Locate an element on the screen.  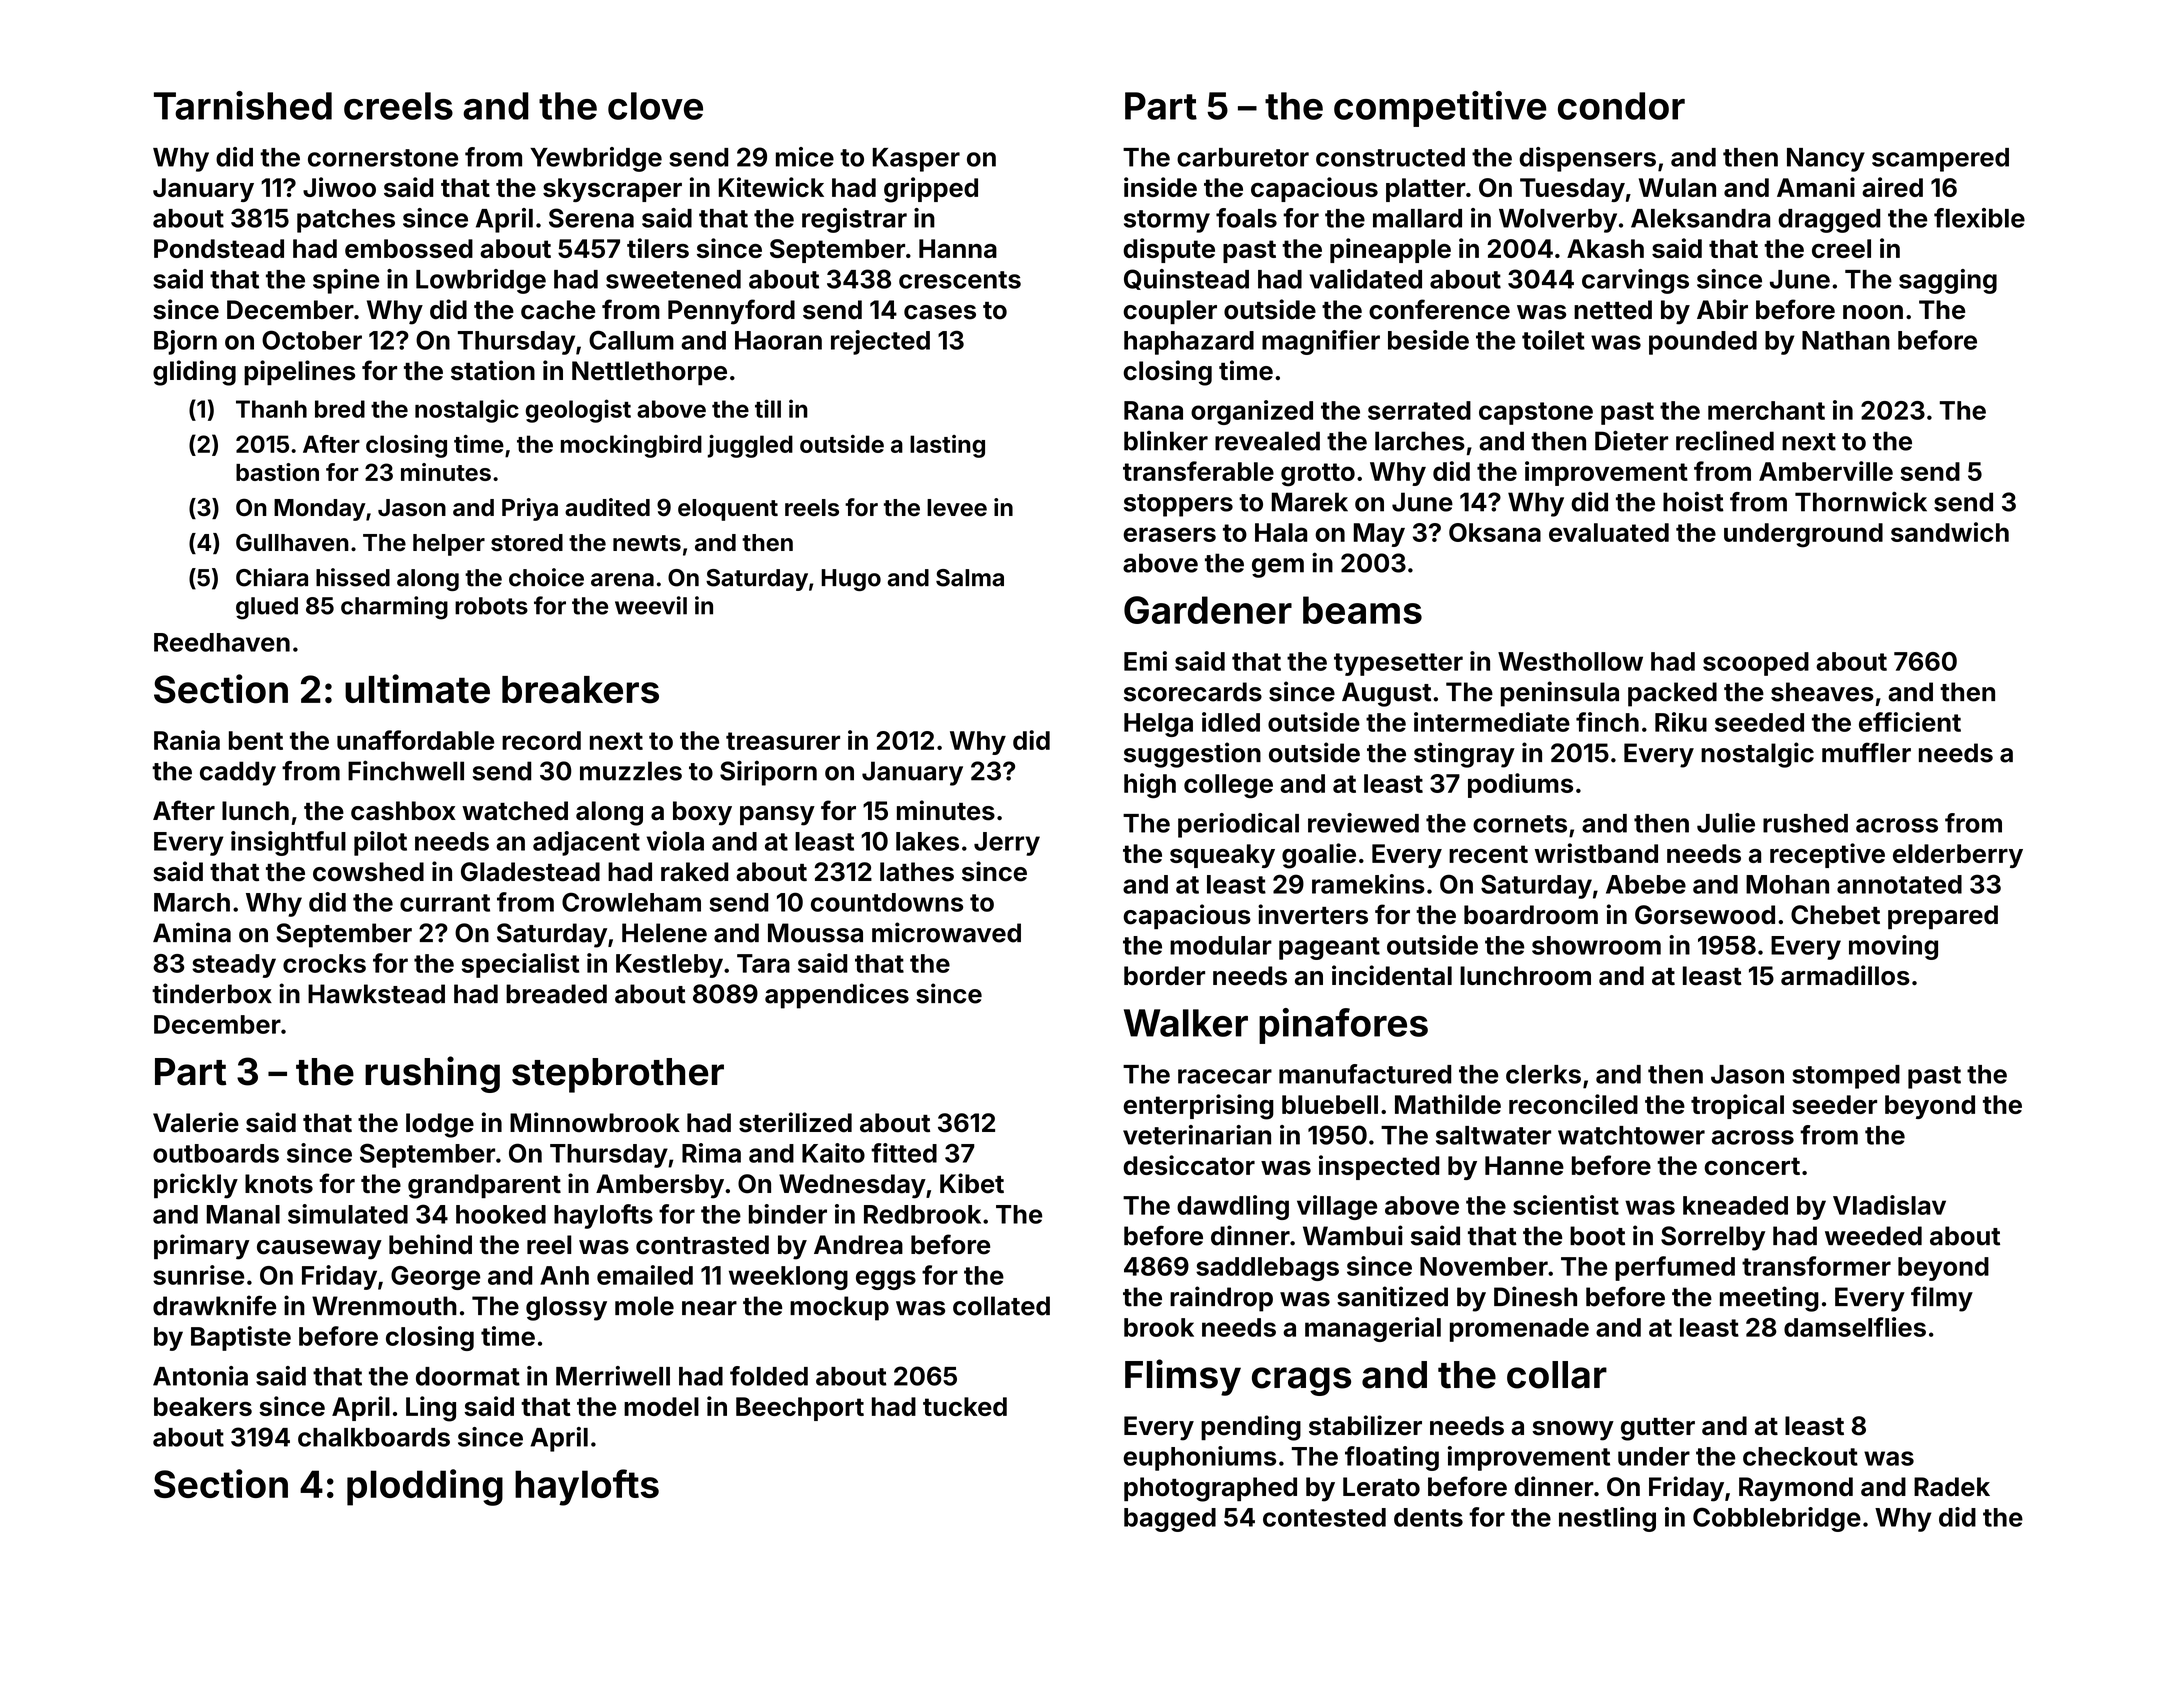
plodding is located at coordinates (425, 1487).
